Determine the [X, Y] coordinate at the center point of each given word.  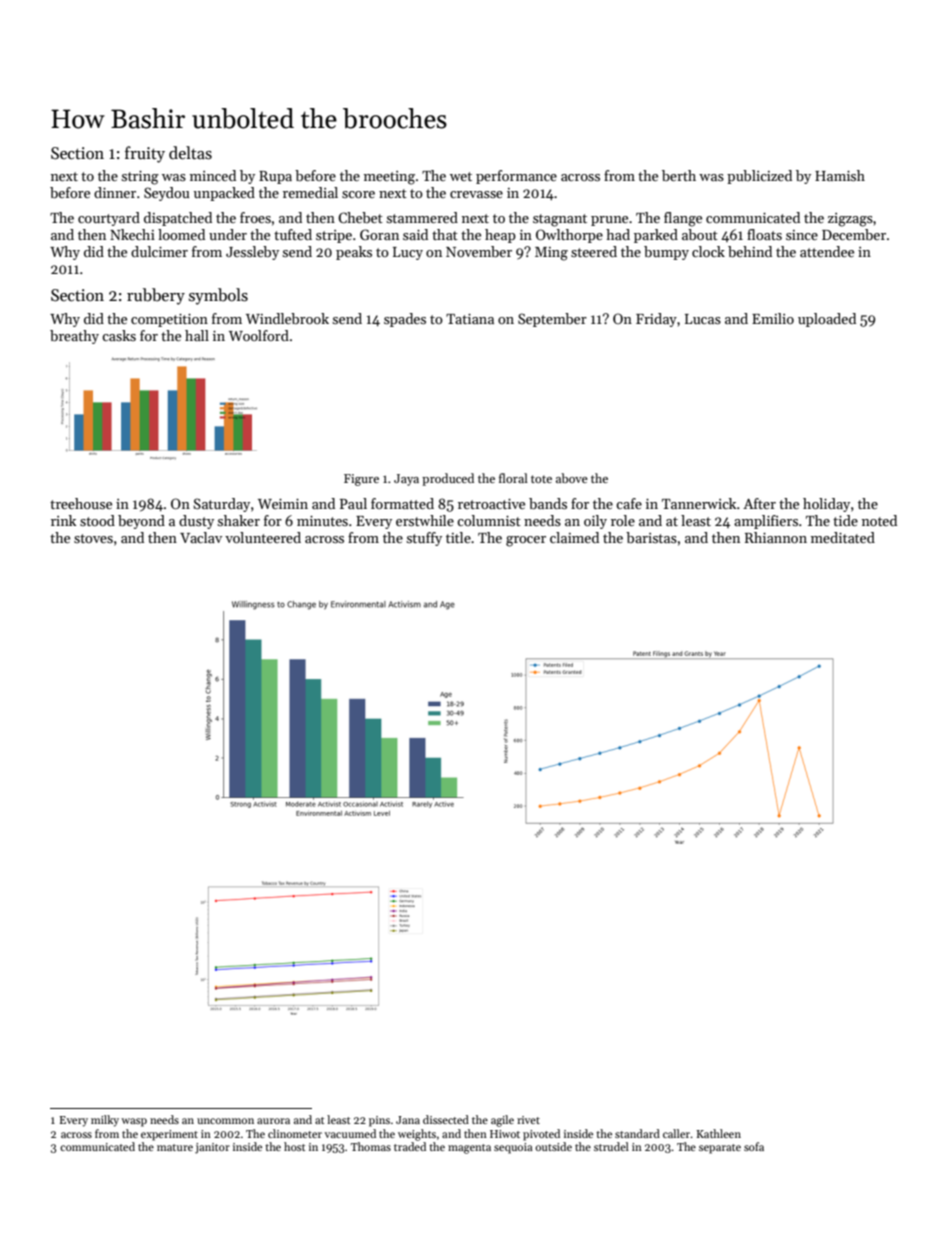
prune [609, 221]
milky [105, 1121]
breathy [74, 337]
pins [379, 1121]
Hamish [840, 175]
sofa [754, 1146]
